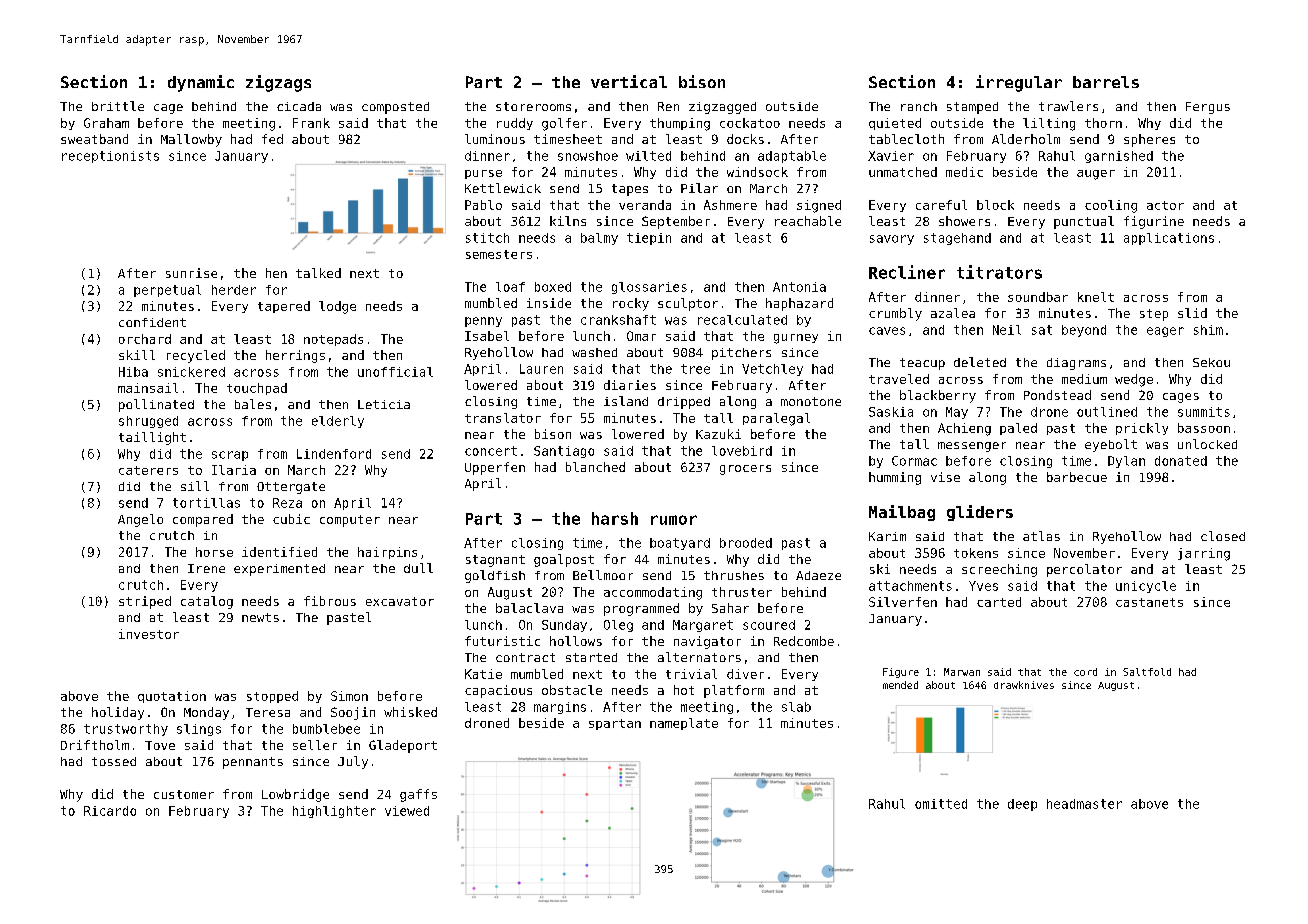 This screenshot has height=924, width=1308. Describe the element at coordinates (118, 106) in the screenshot. I see `brittle` at that location.
